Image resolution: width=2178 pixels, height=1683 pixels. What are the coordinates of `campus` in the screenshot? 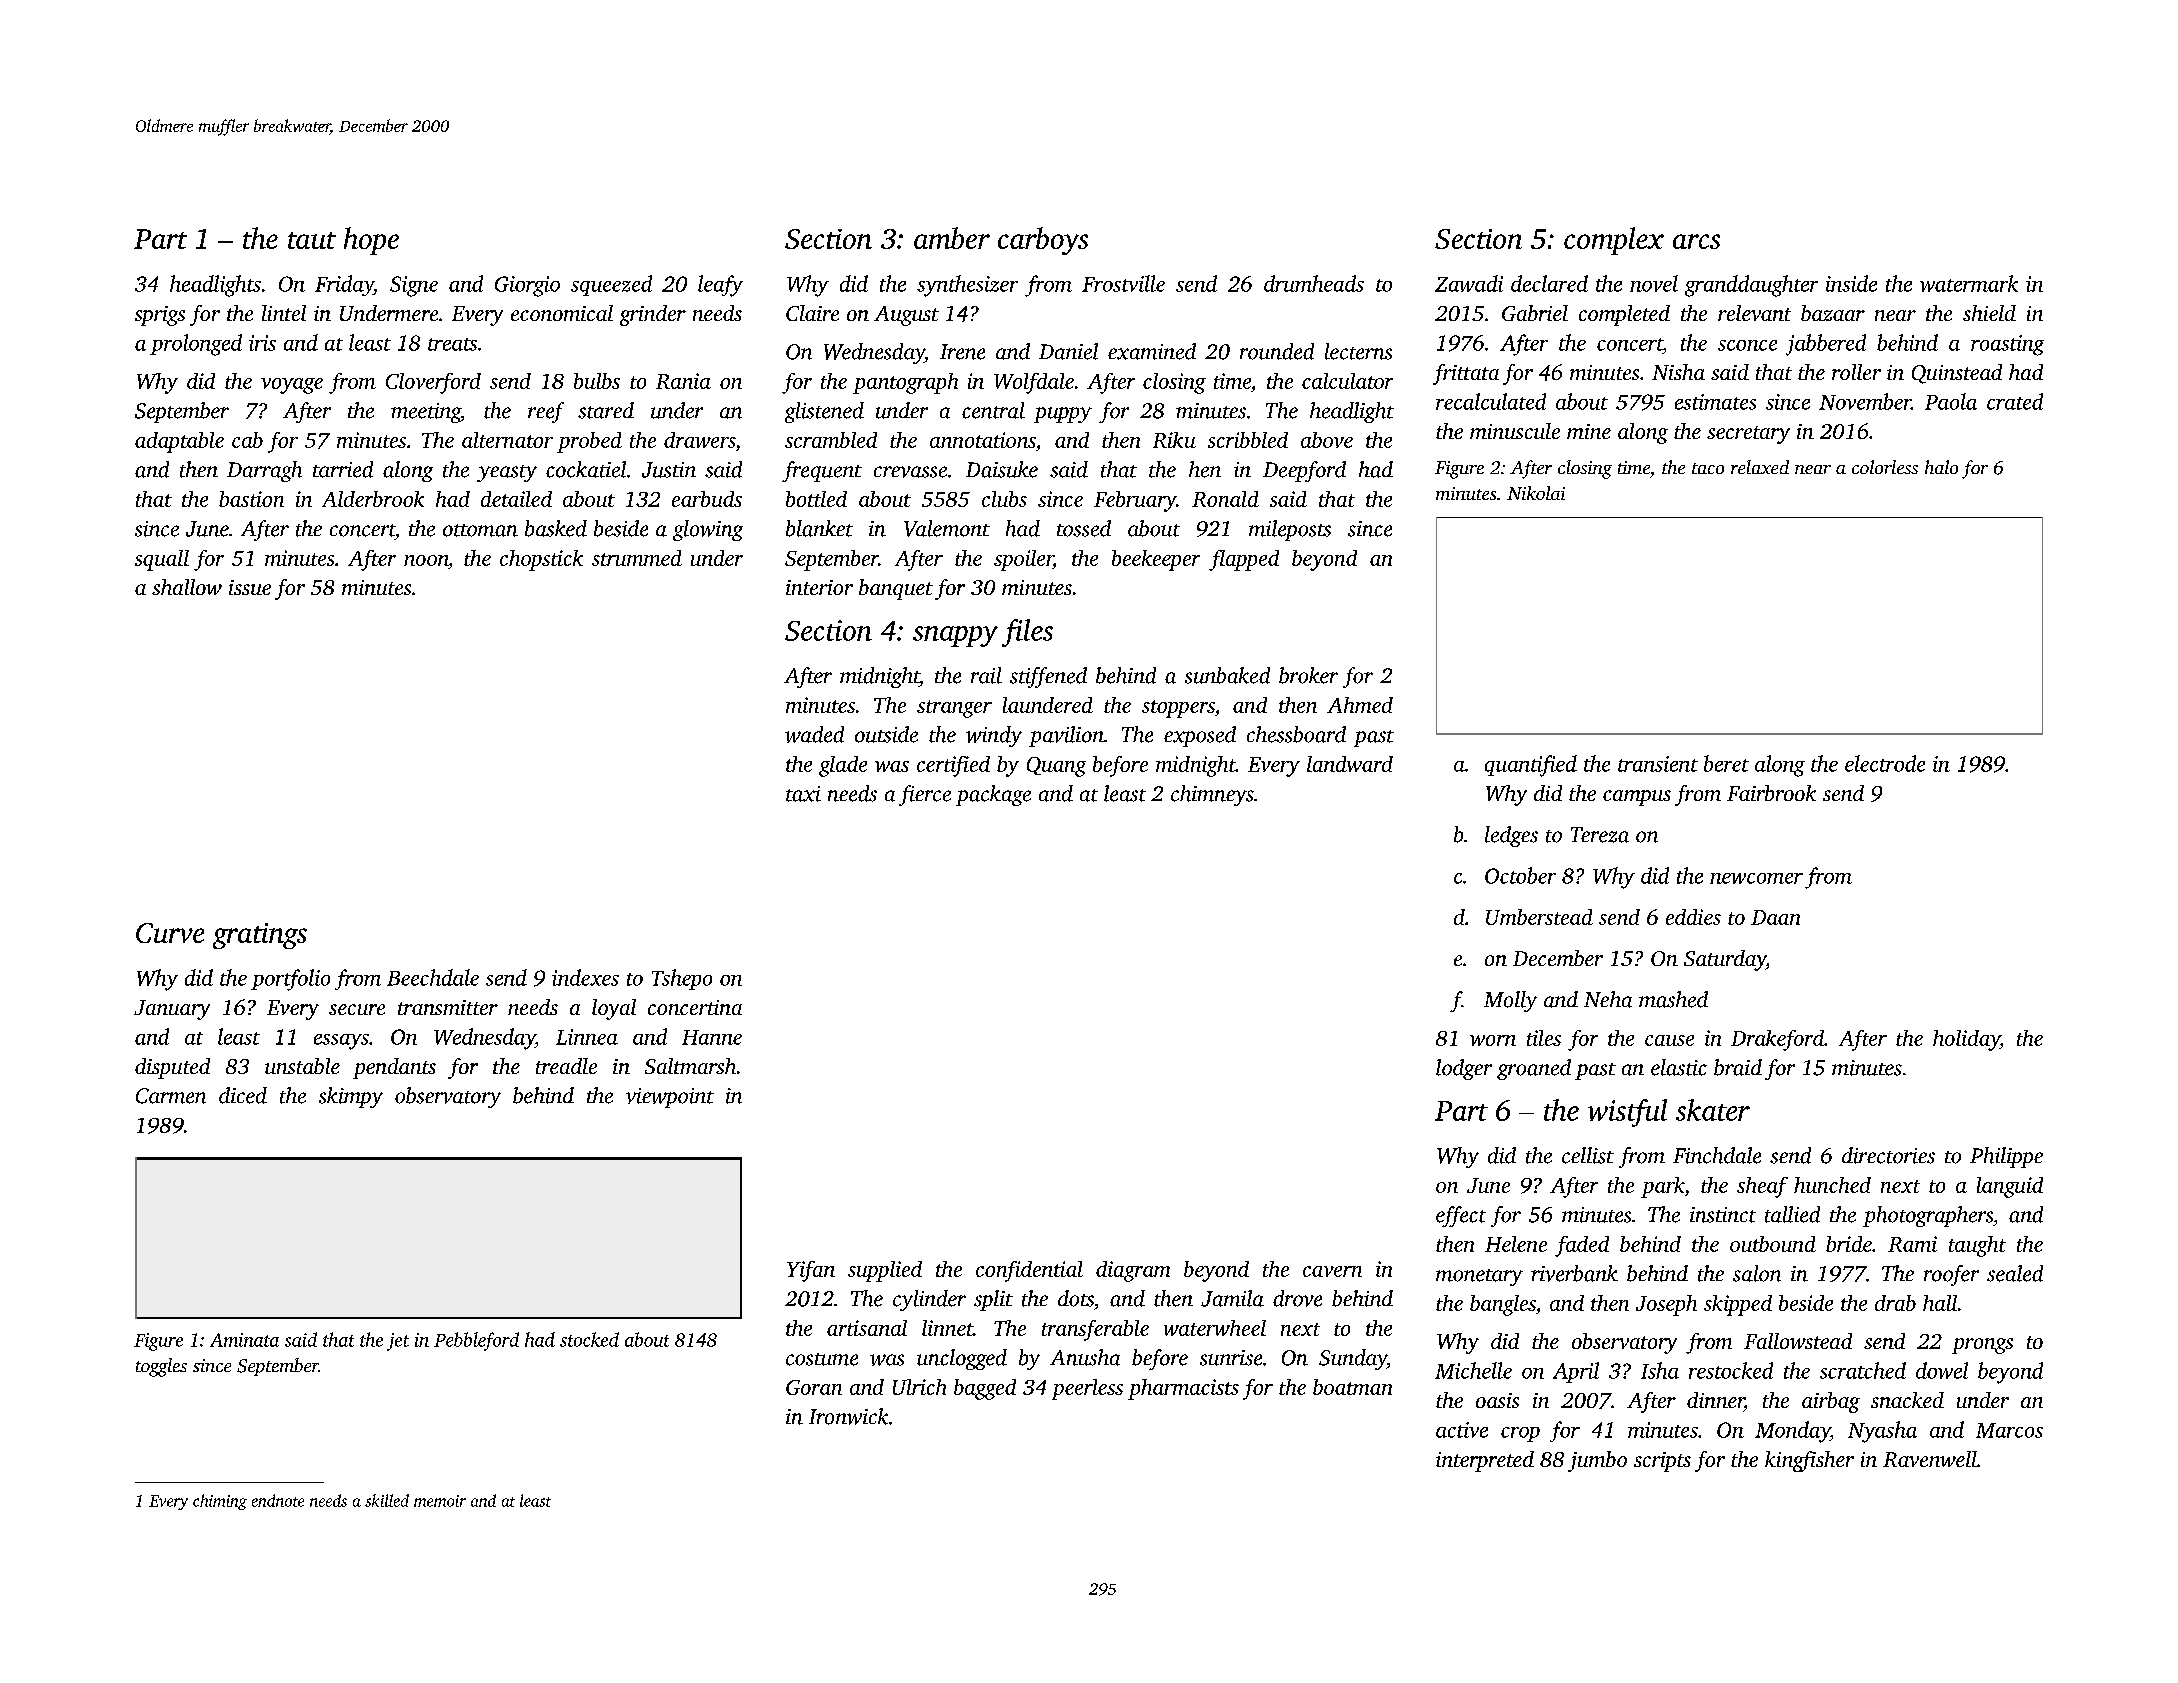 It's located at (1637, 798).
